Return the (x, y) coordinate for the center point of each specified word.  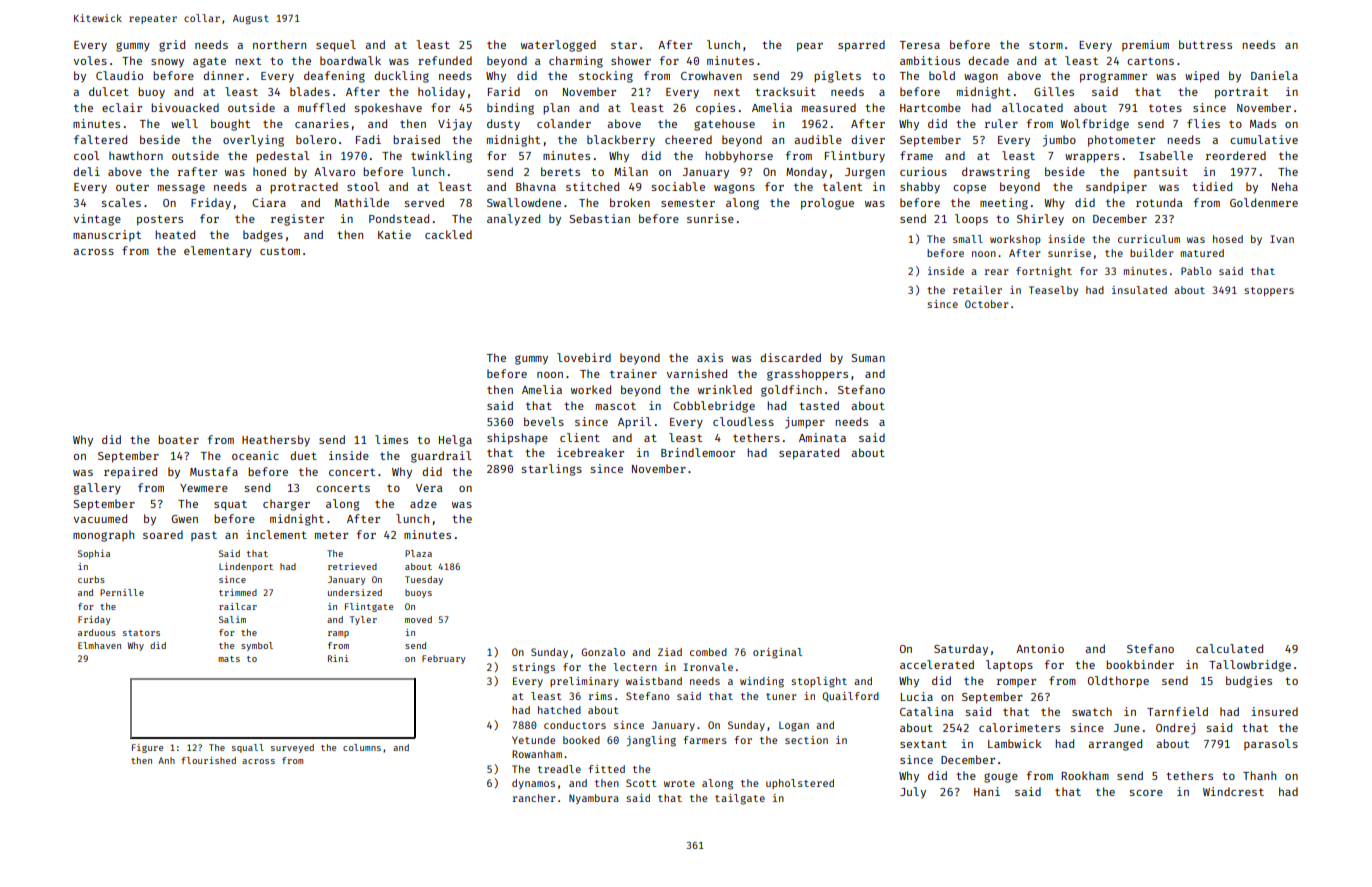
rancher (534, 798)
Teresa (920, 45)
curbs (91, 579)
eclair (122, 107)
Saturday (961, 650)
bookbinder (1140, 664)
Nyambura (594, 799)
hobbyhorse (739, 157)
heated (175, 234)
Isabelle (1166, 155)
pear (810, 47)
